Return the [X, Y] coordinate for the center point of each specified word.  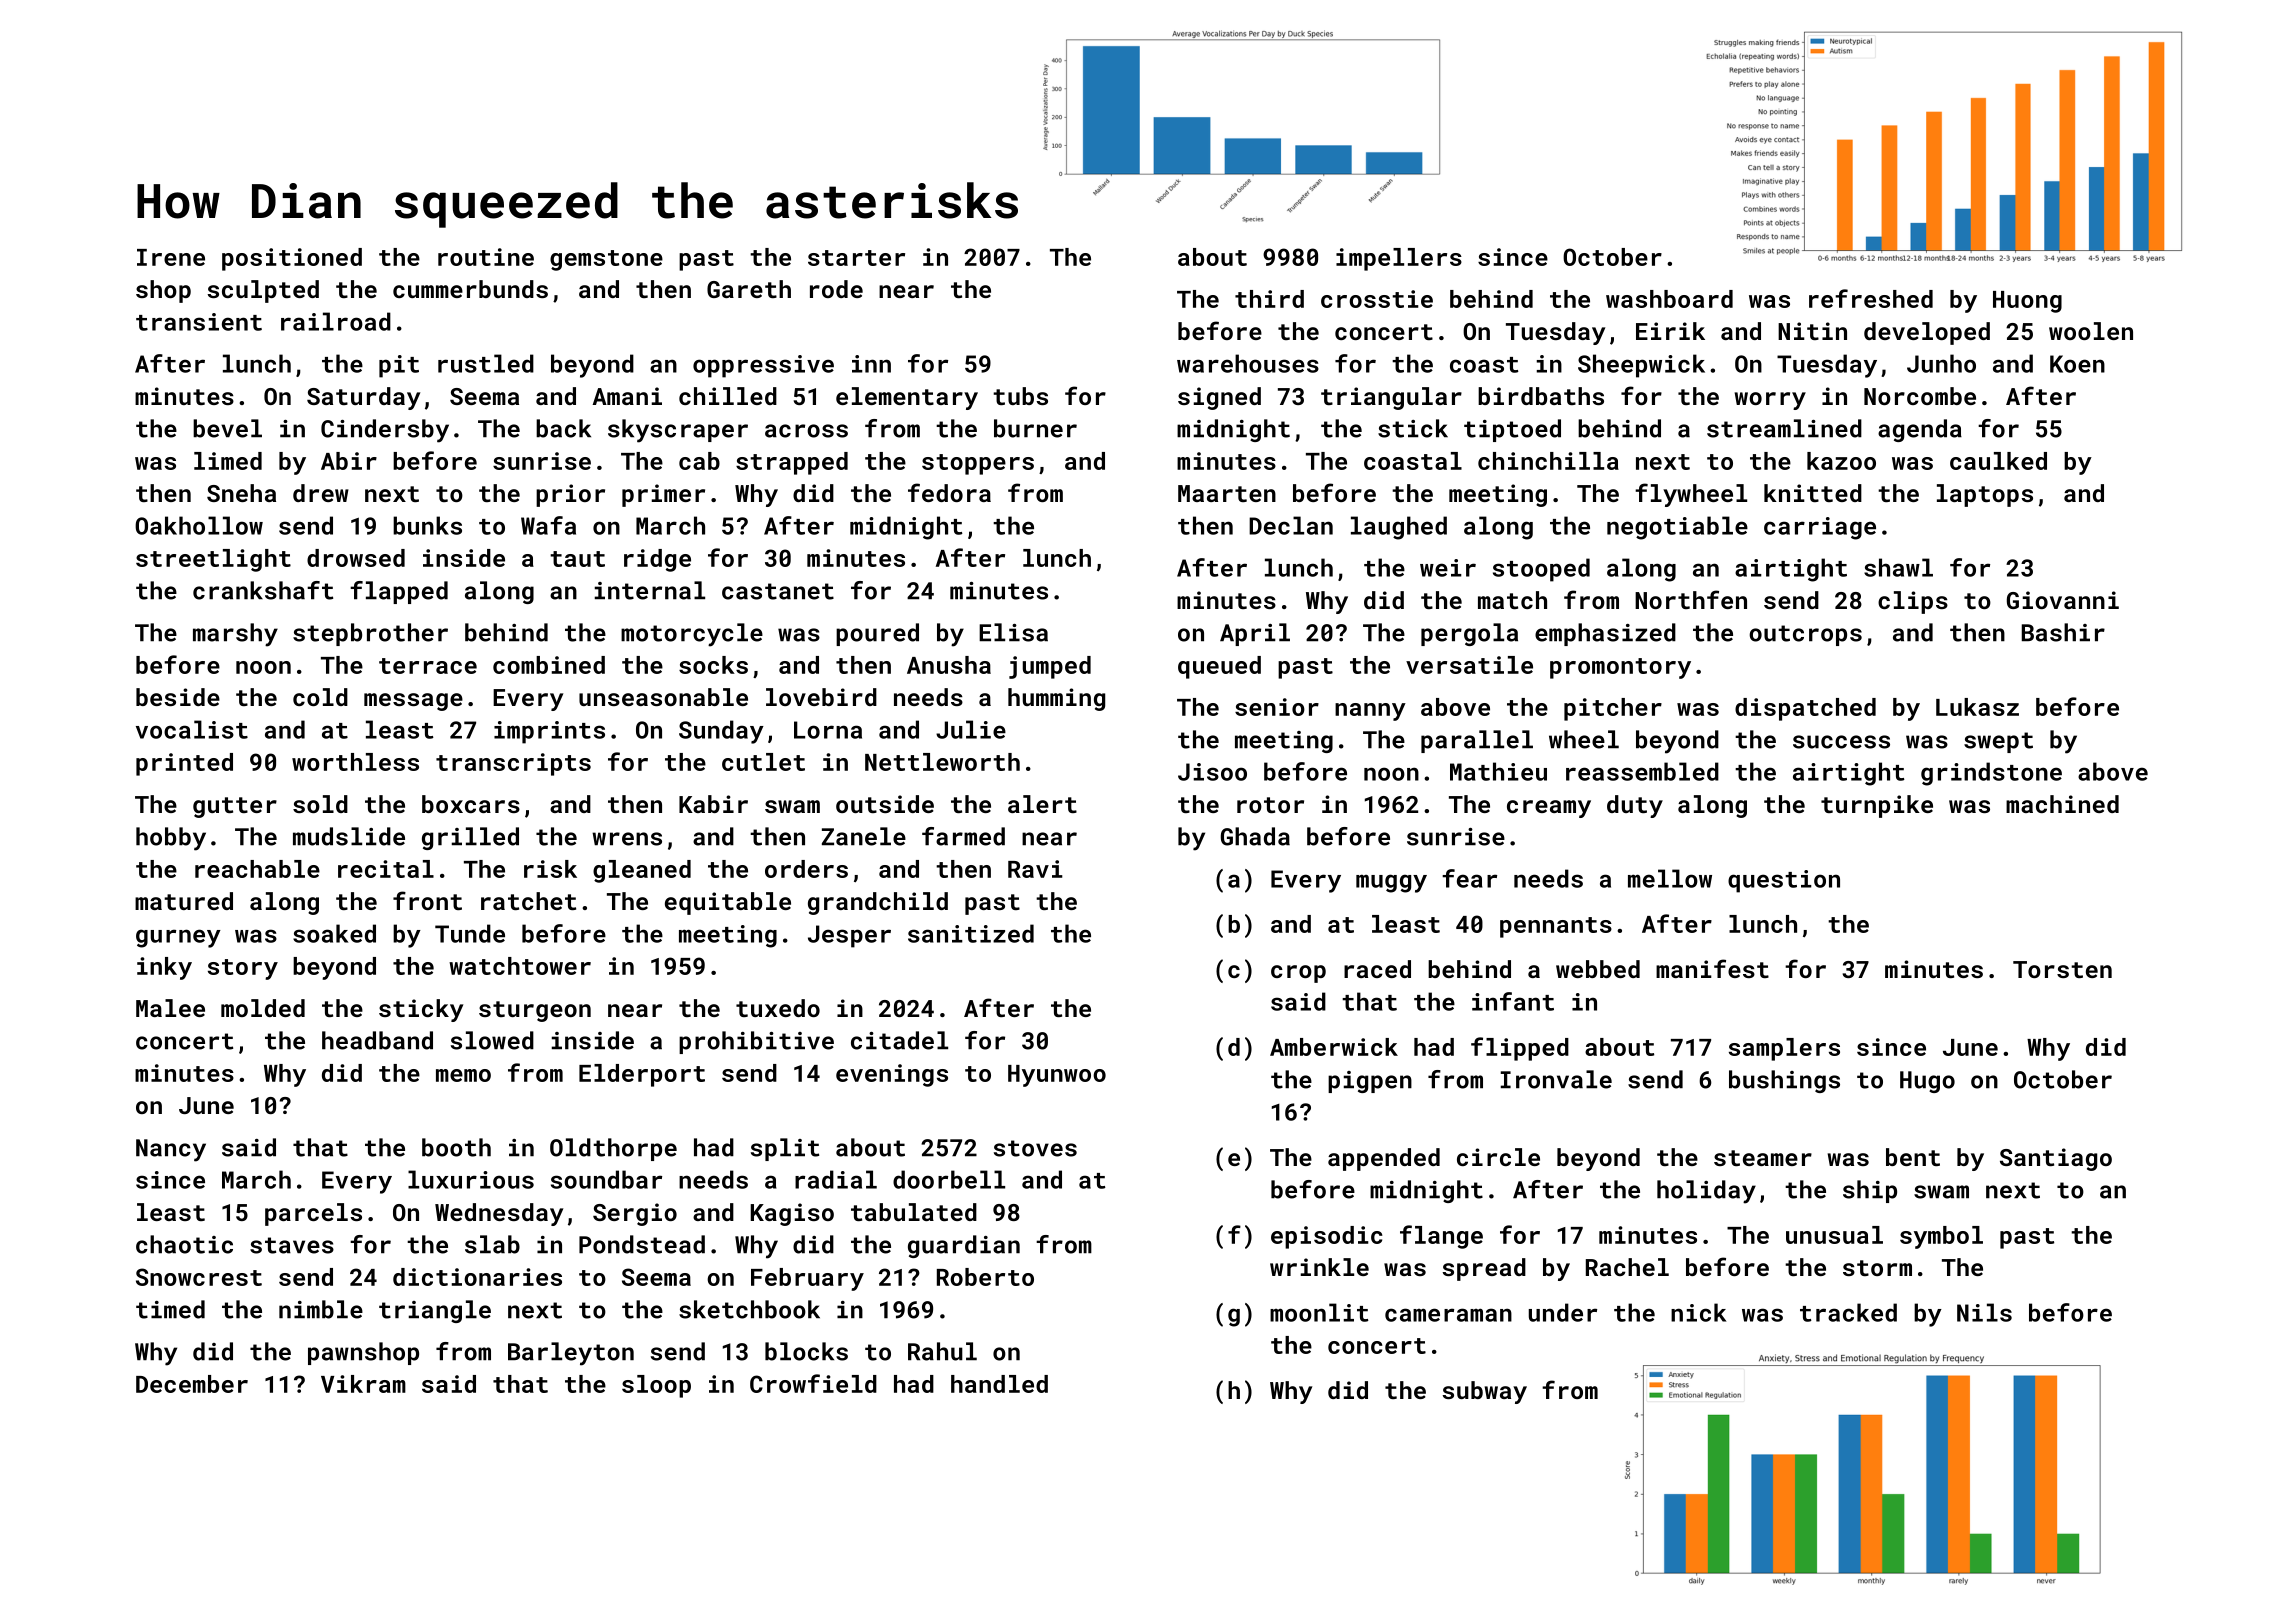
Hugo [1927, 1082]
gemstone [606, 260]
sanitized [971, 933]
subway [1484, 1392]
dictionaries [477, 1277]
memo [463, 1075]
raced [1377, 969]
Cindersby [385, 431]
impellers [1399, 259]
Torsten [2062, 969]
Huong [2027, 302]
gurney [178, 938]
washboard [1669, 299]
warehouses [1248, 363]
